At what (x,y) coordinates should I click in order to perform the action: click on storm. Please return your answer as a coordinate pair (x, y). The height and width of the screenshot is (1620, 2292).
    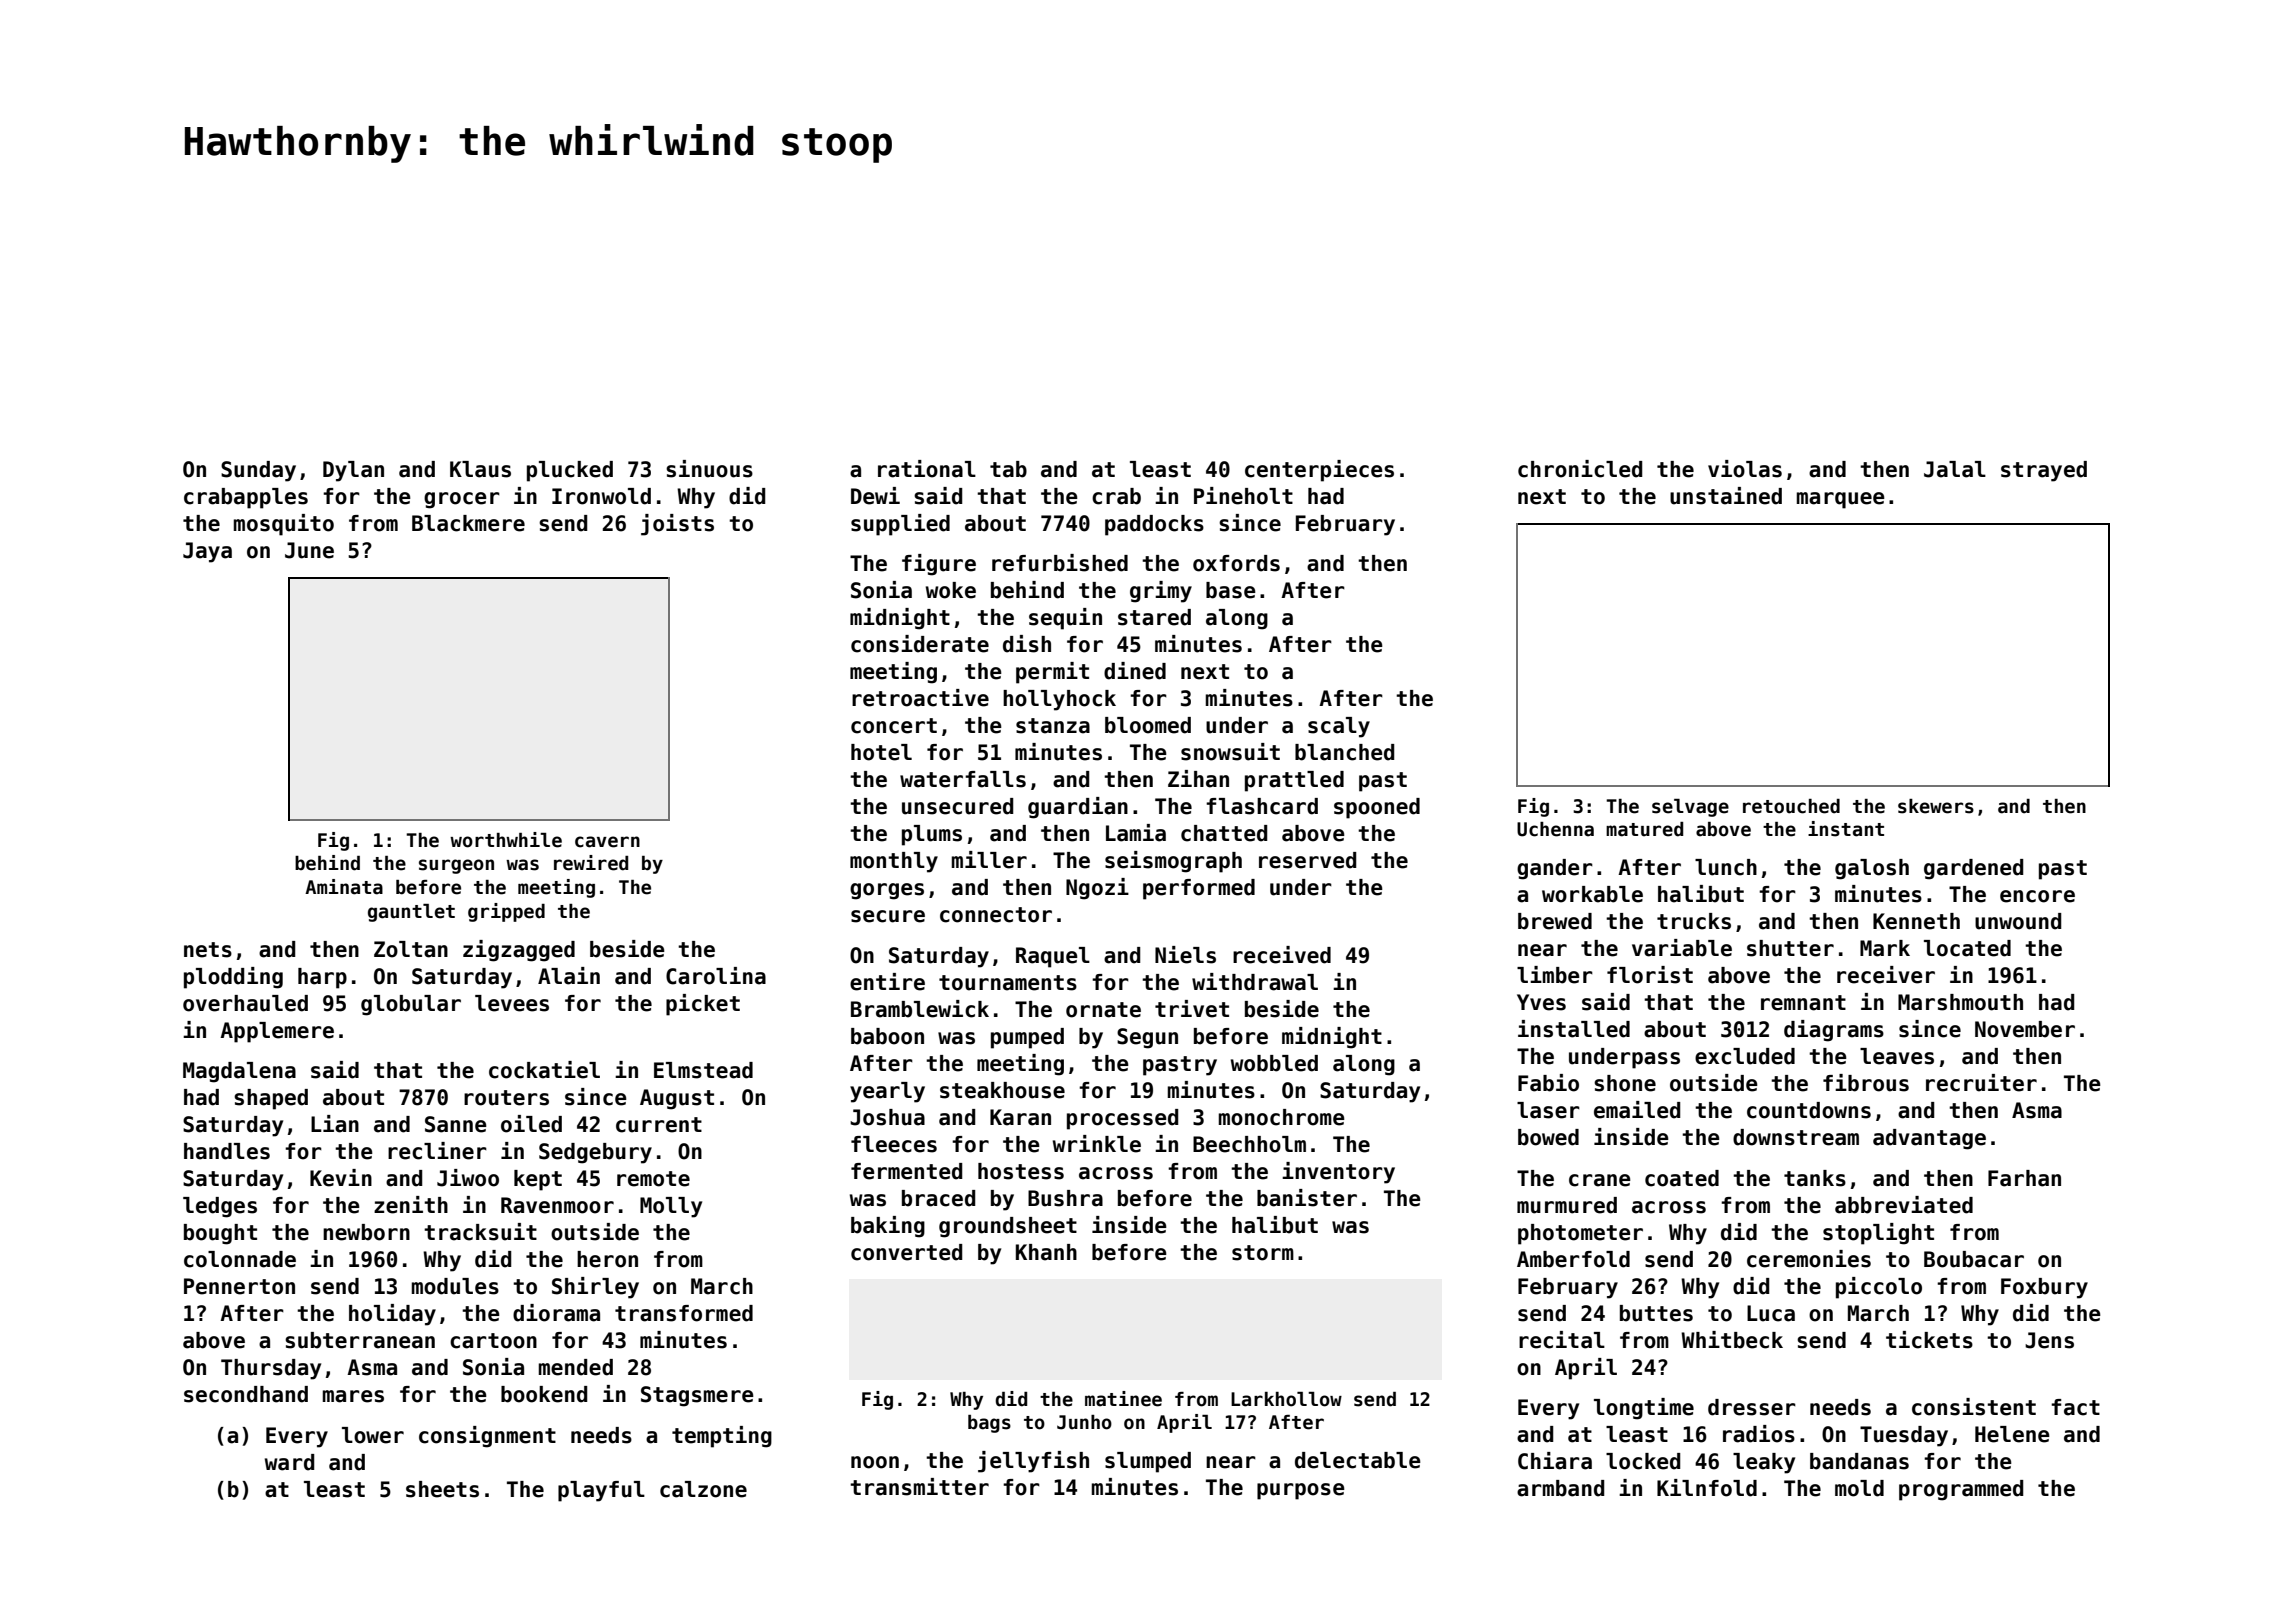
    Looking at the image, I should click on (1263, 1253).
